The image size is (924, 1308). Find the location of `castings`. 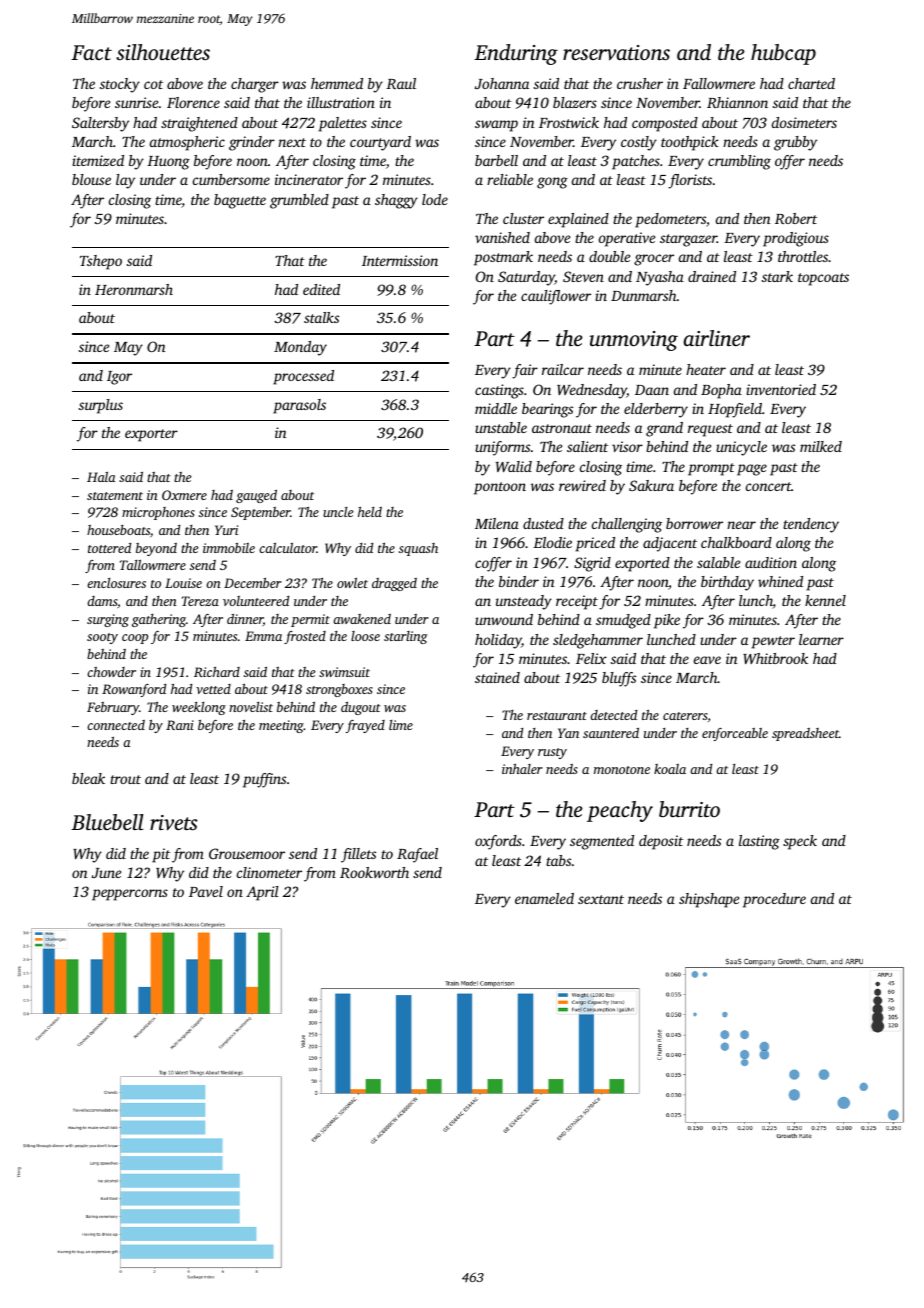

castings is located at coordinates (499, 391).
